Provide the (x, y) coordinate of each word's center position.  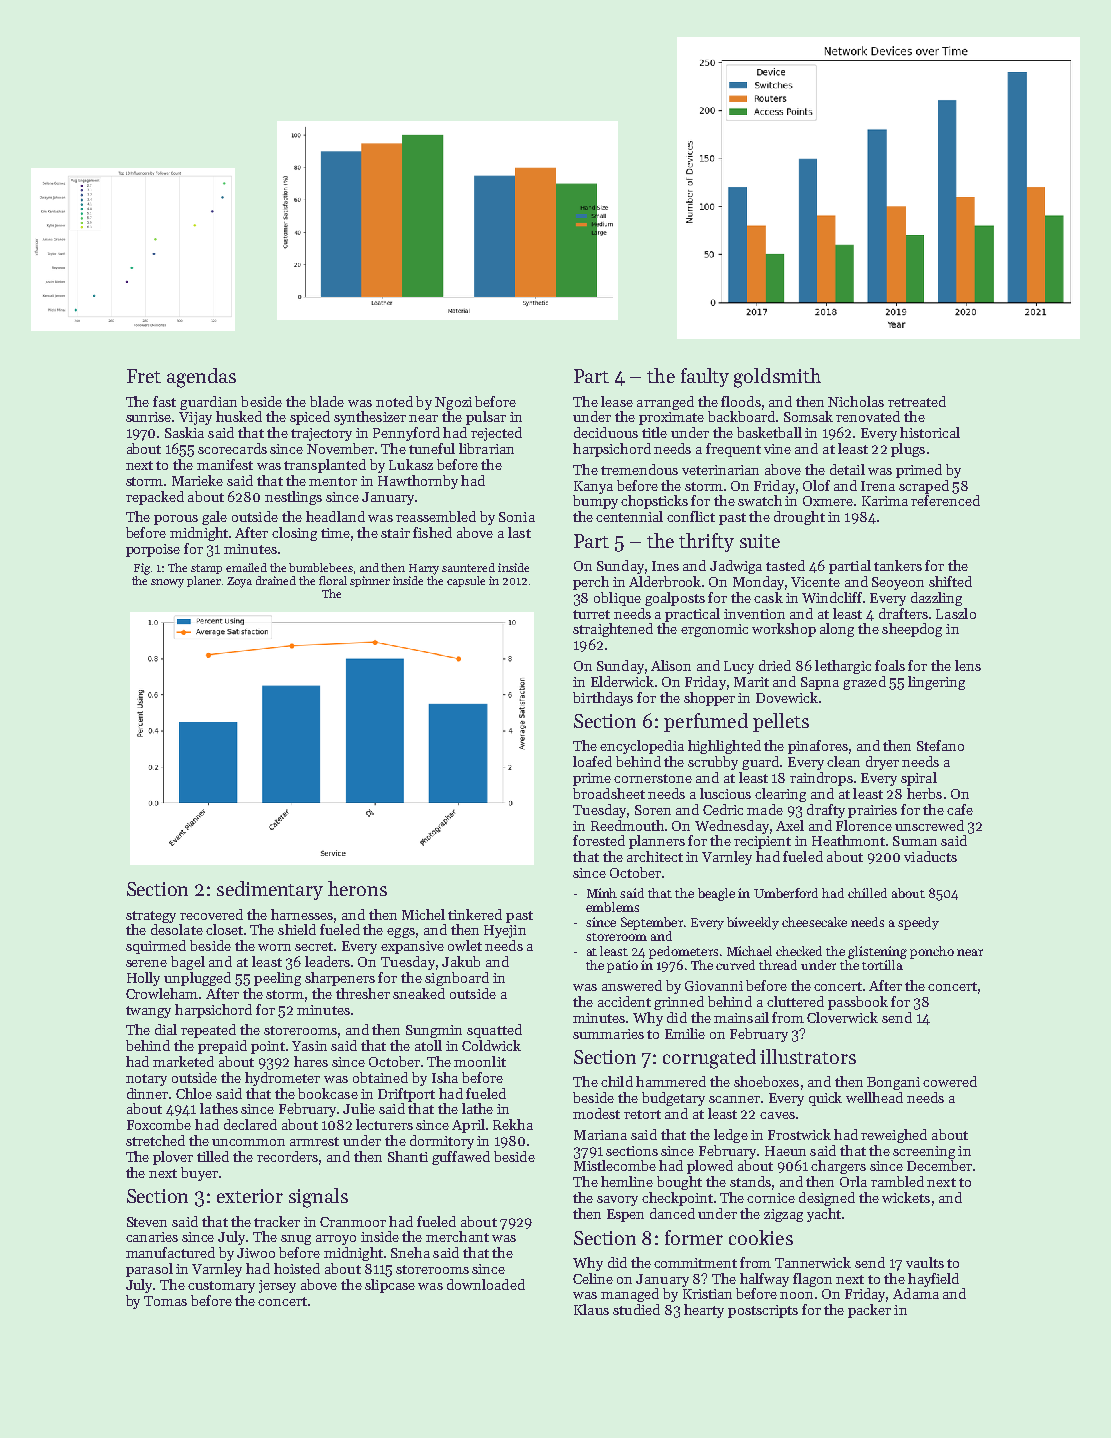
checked (799, 951)
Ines (665, 566)
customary (221, 1287)
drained (276, 580)
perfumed (706, 722)
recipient (762, 842)
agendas (201, 378)
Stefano (940, 745)
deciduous (606, 432)
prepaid (222, 1047)
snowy (167, 583)
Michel (423, 914)
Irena (878, 486)
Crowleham (163, 993)
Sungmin (434, 1031)
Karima (885, 501)
